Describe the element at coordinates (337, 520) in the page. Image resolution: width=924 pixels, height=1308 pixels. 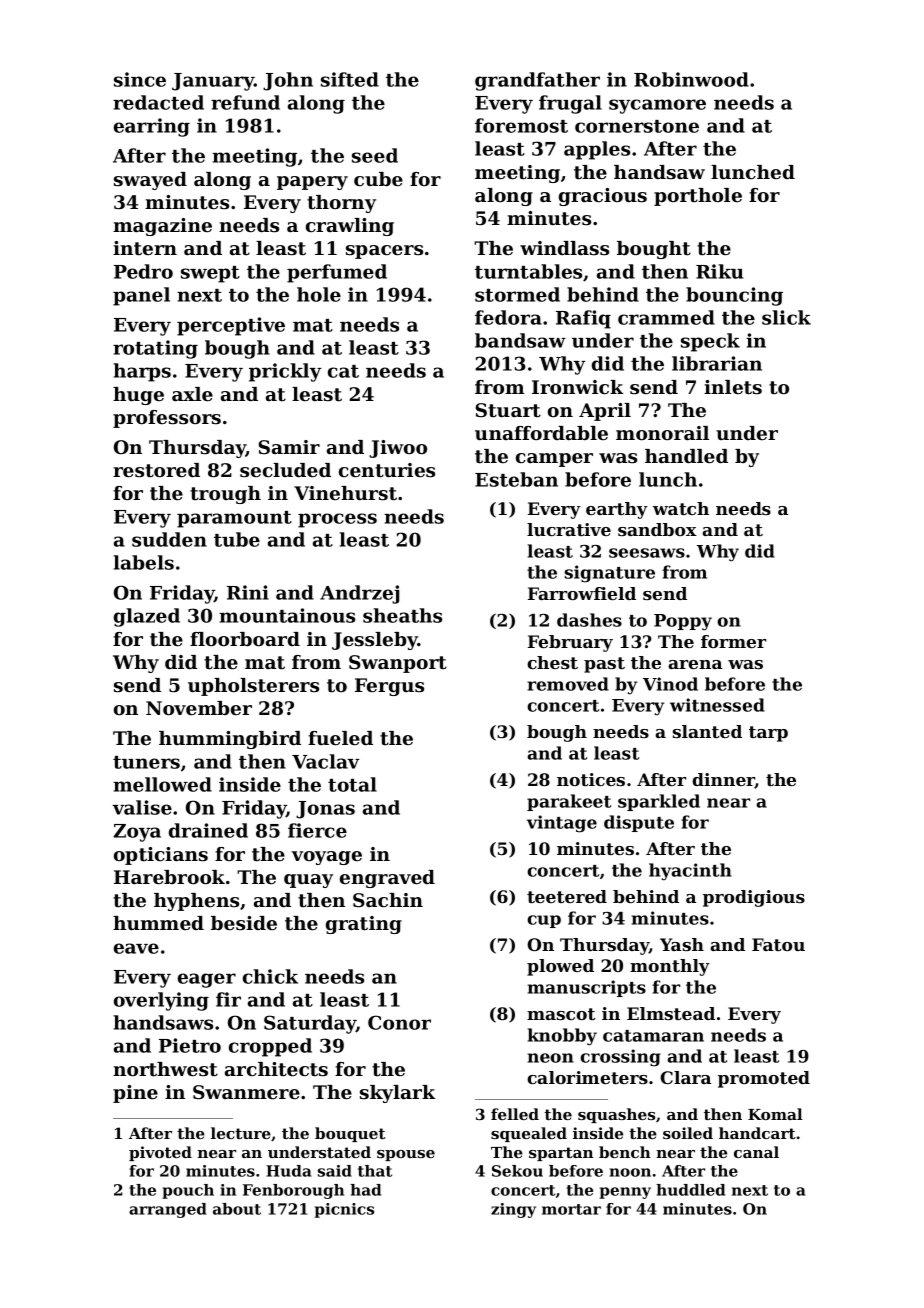
I see `process` at that location.
